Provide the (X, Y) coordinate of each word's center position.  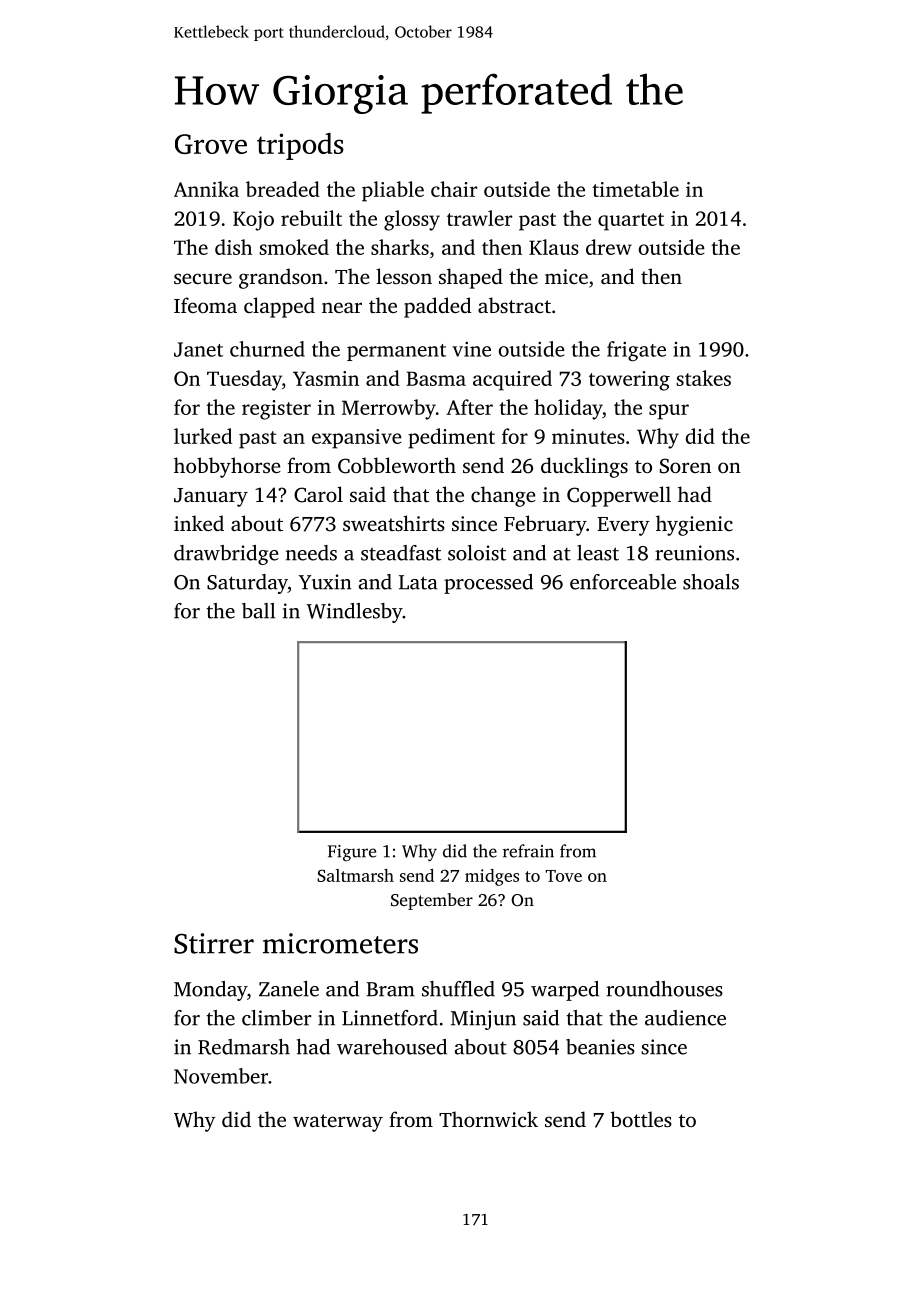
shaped (471, 278)
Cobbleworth (397, 465)
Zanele (289, 989)
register (276, 410)
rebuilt (311, 218)
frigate (636, 351)
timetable (635, 189)
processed (488, 584)
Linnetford (390, 1018)
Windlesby (355, 613)
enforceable (623, 582)
